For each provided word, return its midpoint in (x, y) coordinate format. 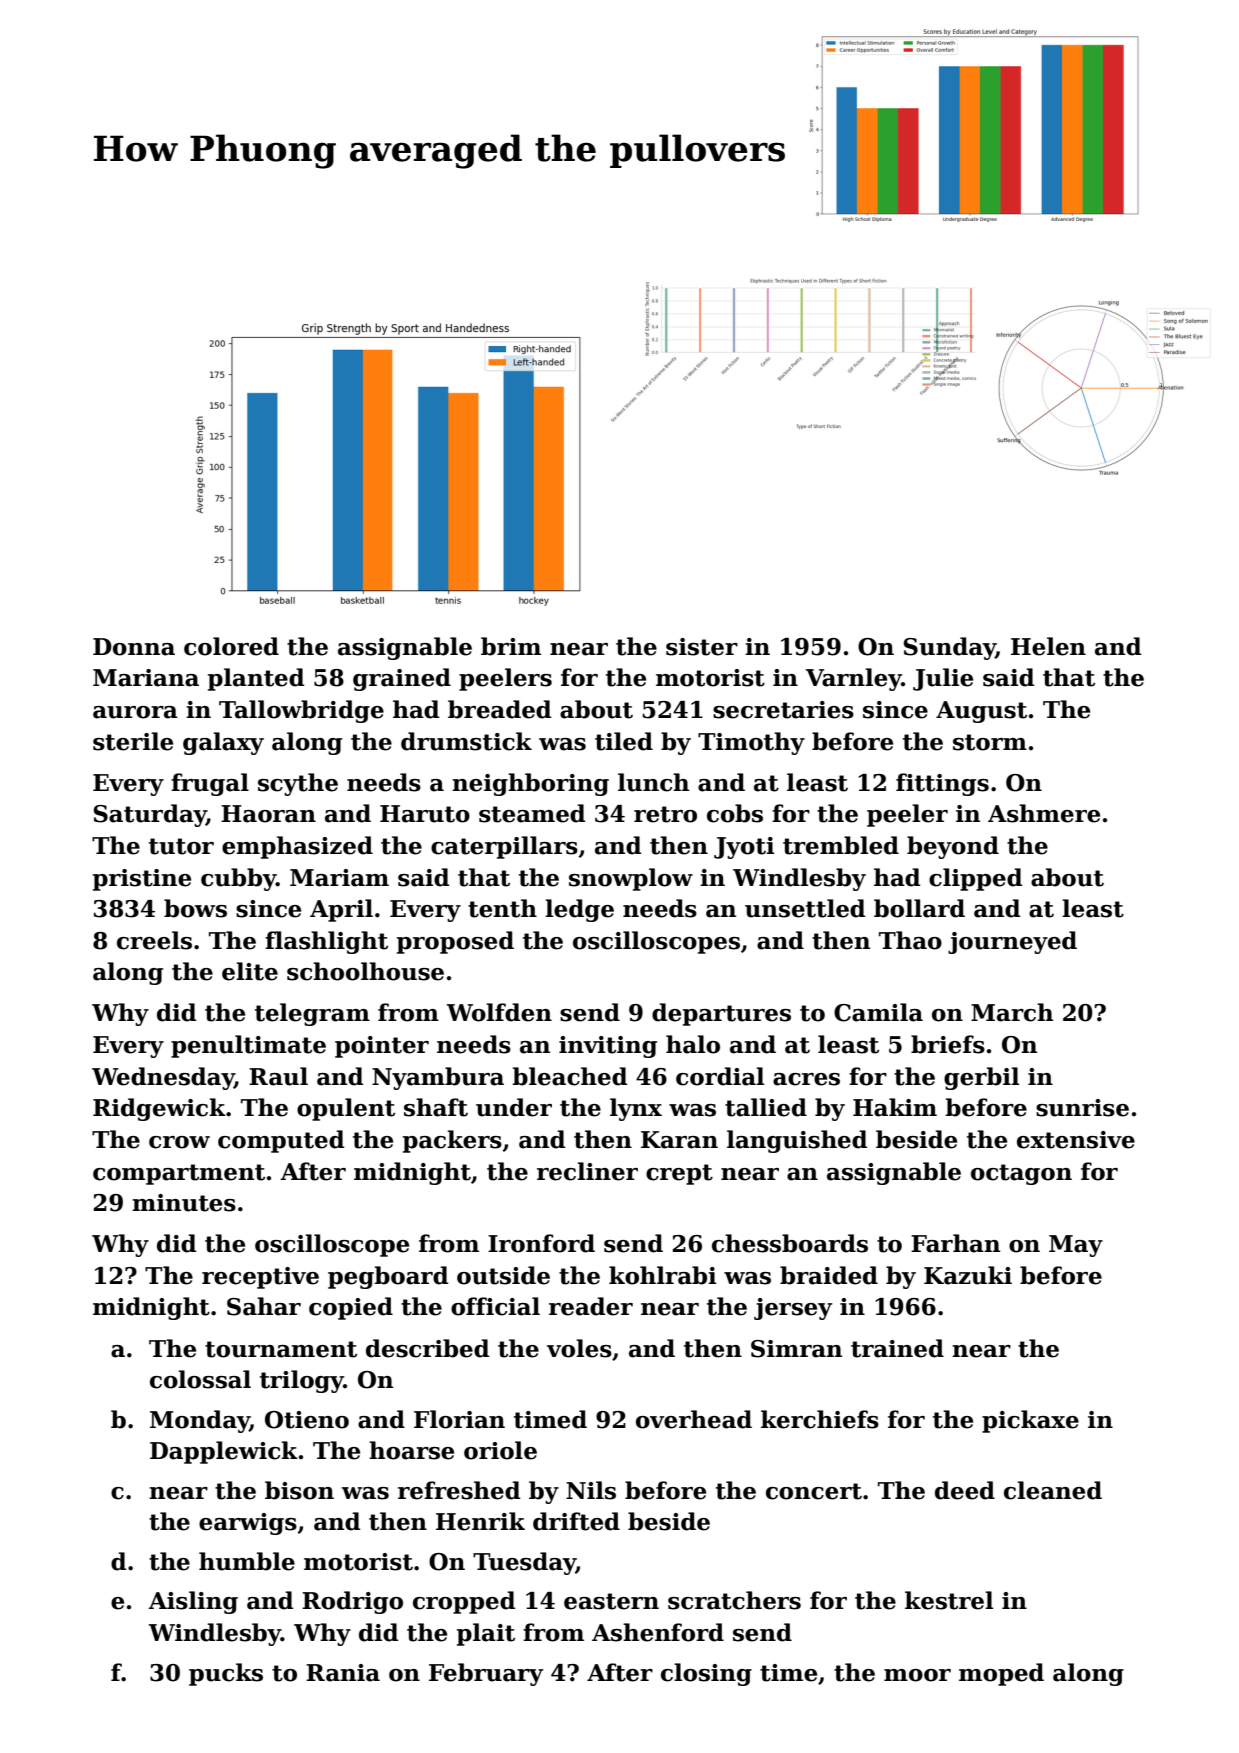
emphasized (297, 847)
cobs (735, 813)
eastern (611, 1601)
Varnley (854, 679)
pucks (226, 1674)
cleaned (1053, 1490)
